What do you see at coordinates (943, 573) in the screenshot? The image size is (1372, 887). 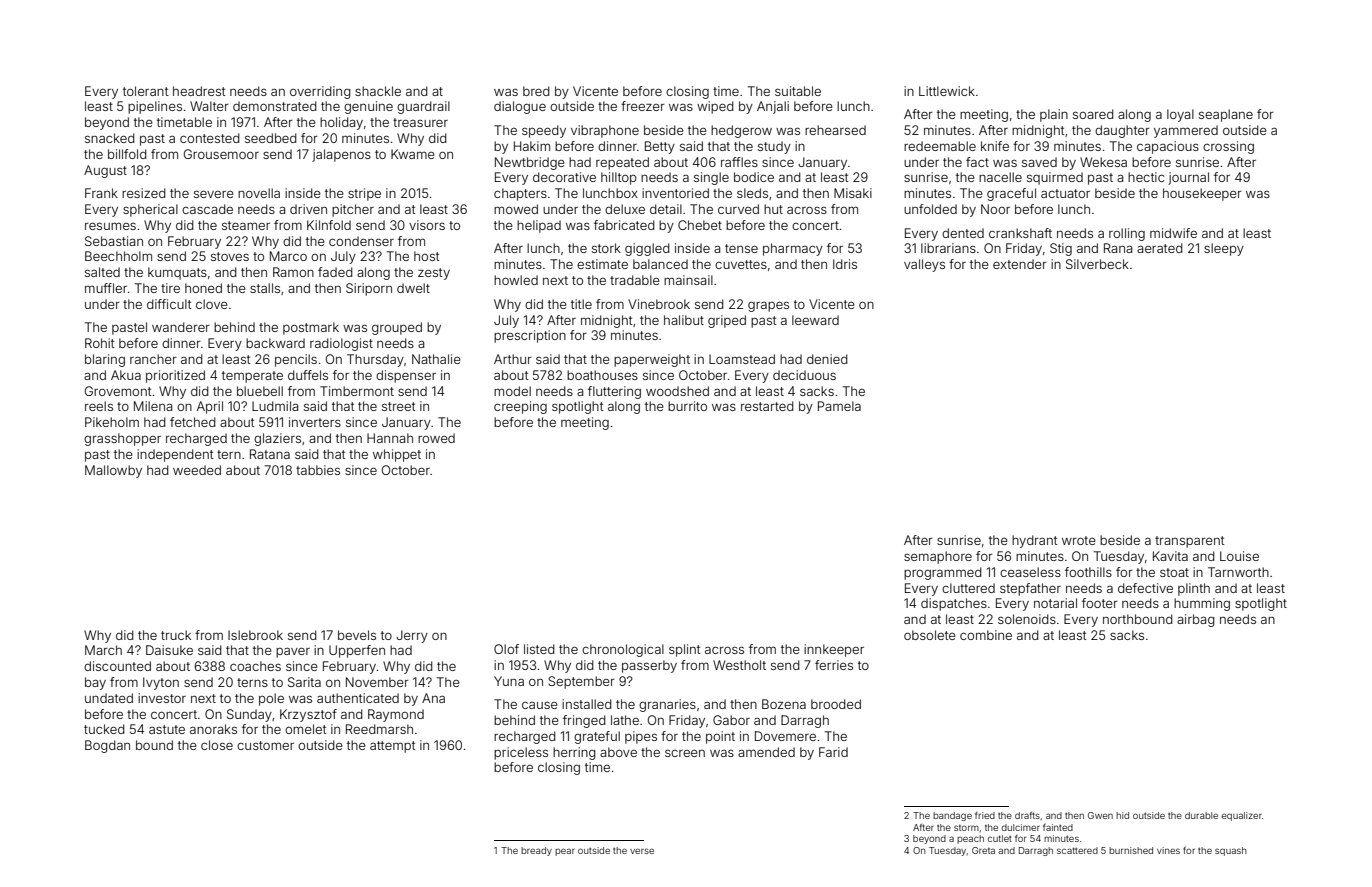 I see `programmed` at bounding box center [943, 573].
